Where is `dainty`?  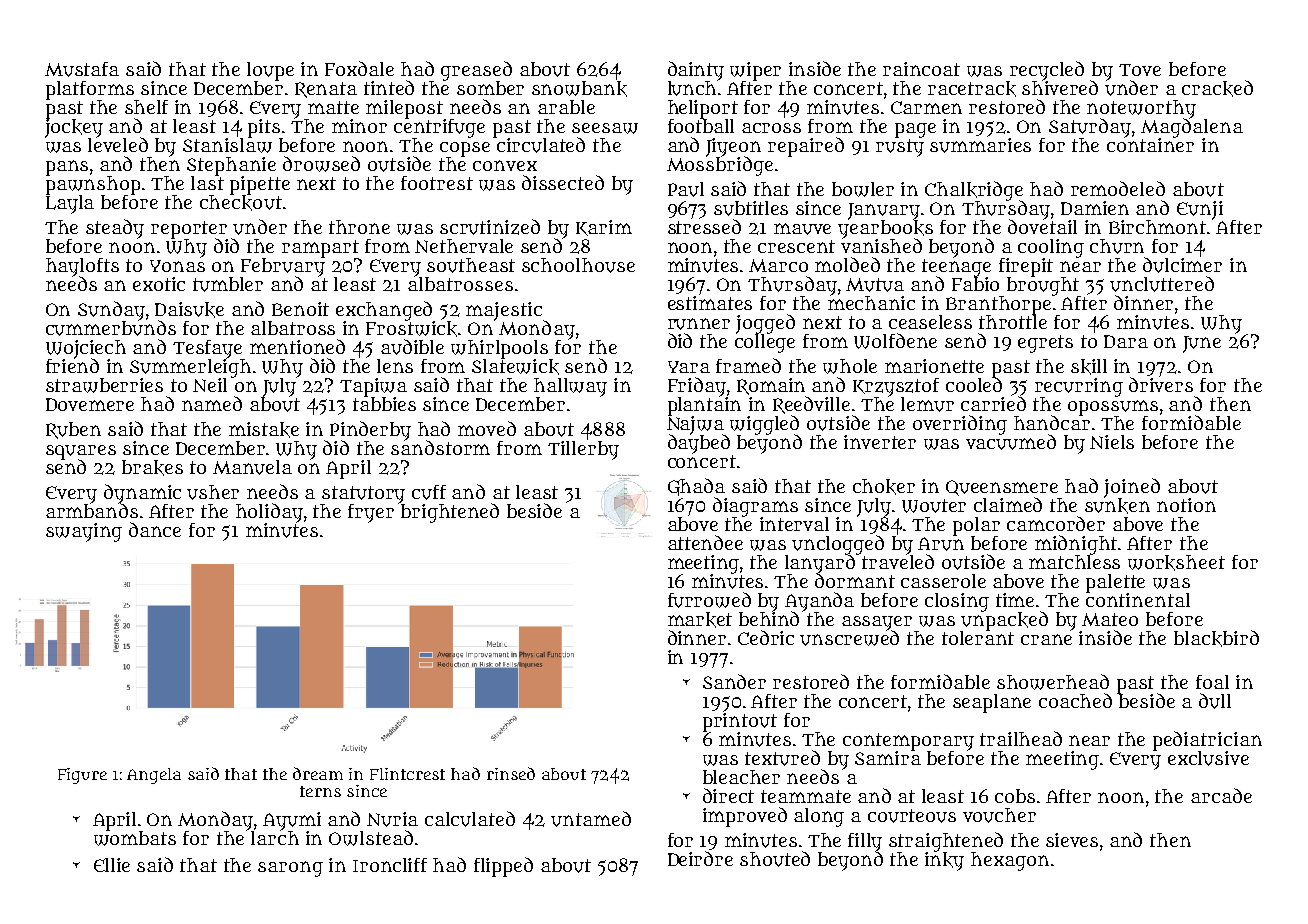
dainty is located at coordinates (696, 71).
